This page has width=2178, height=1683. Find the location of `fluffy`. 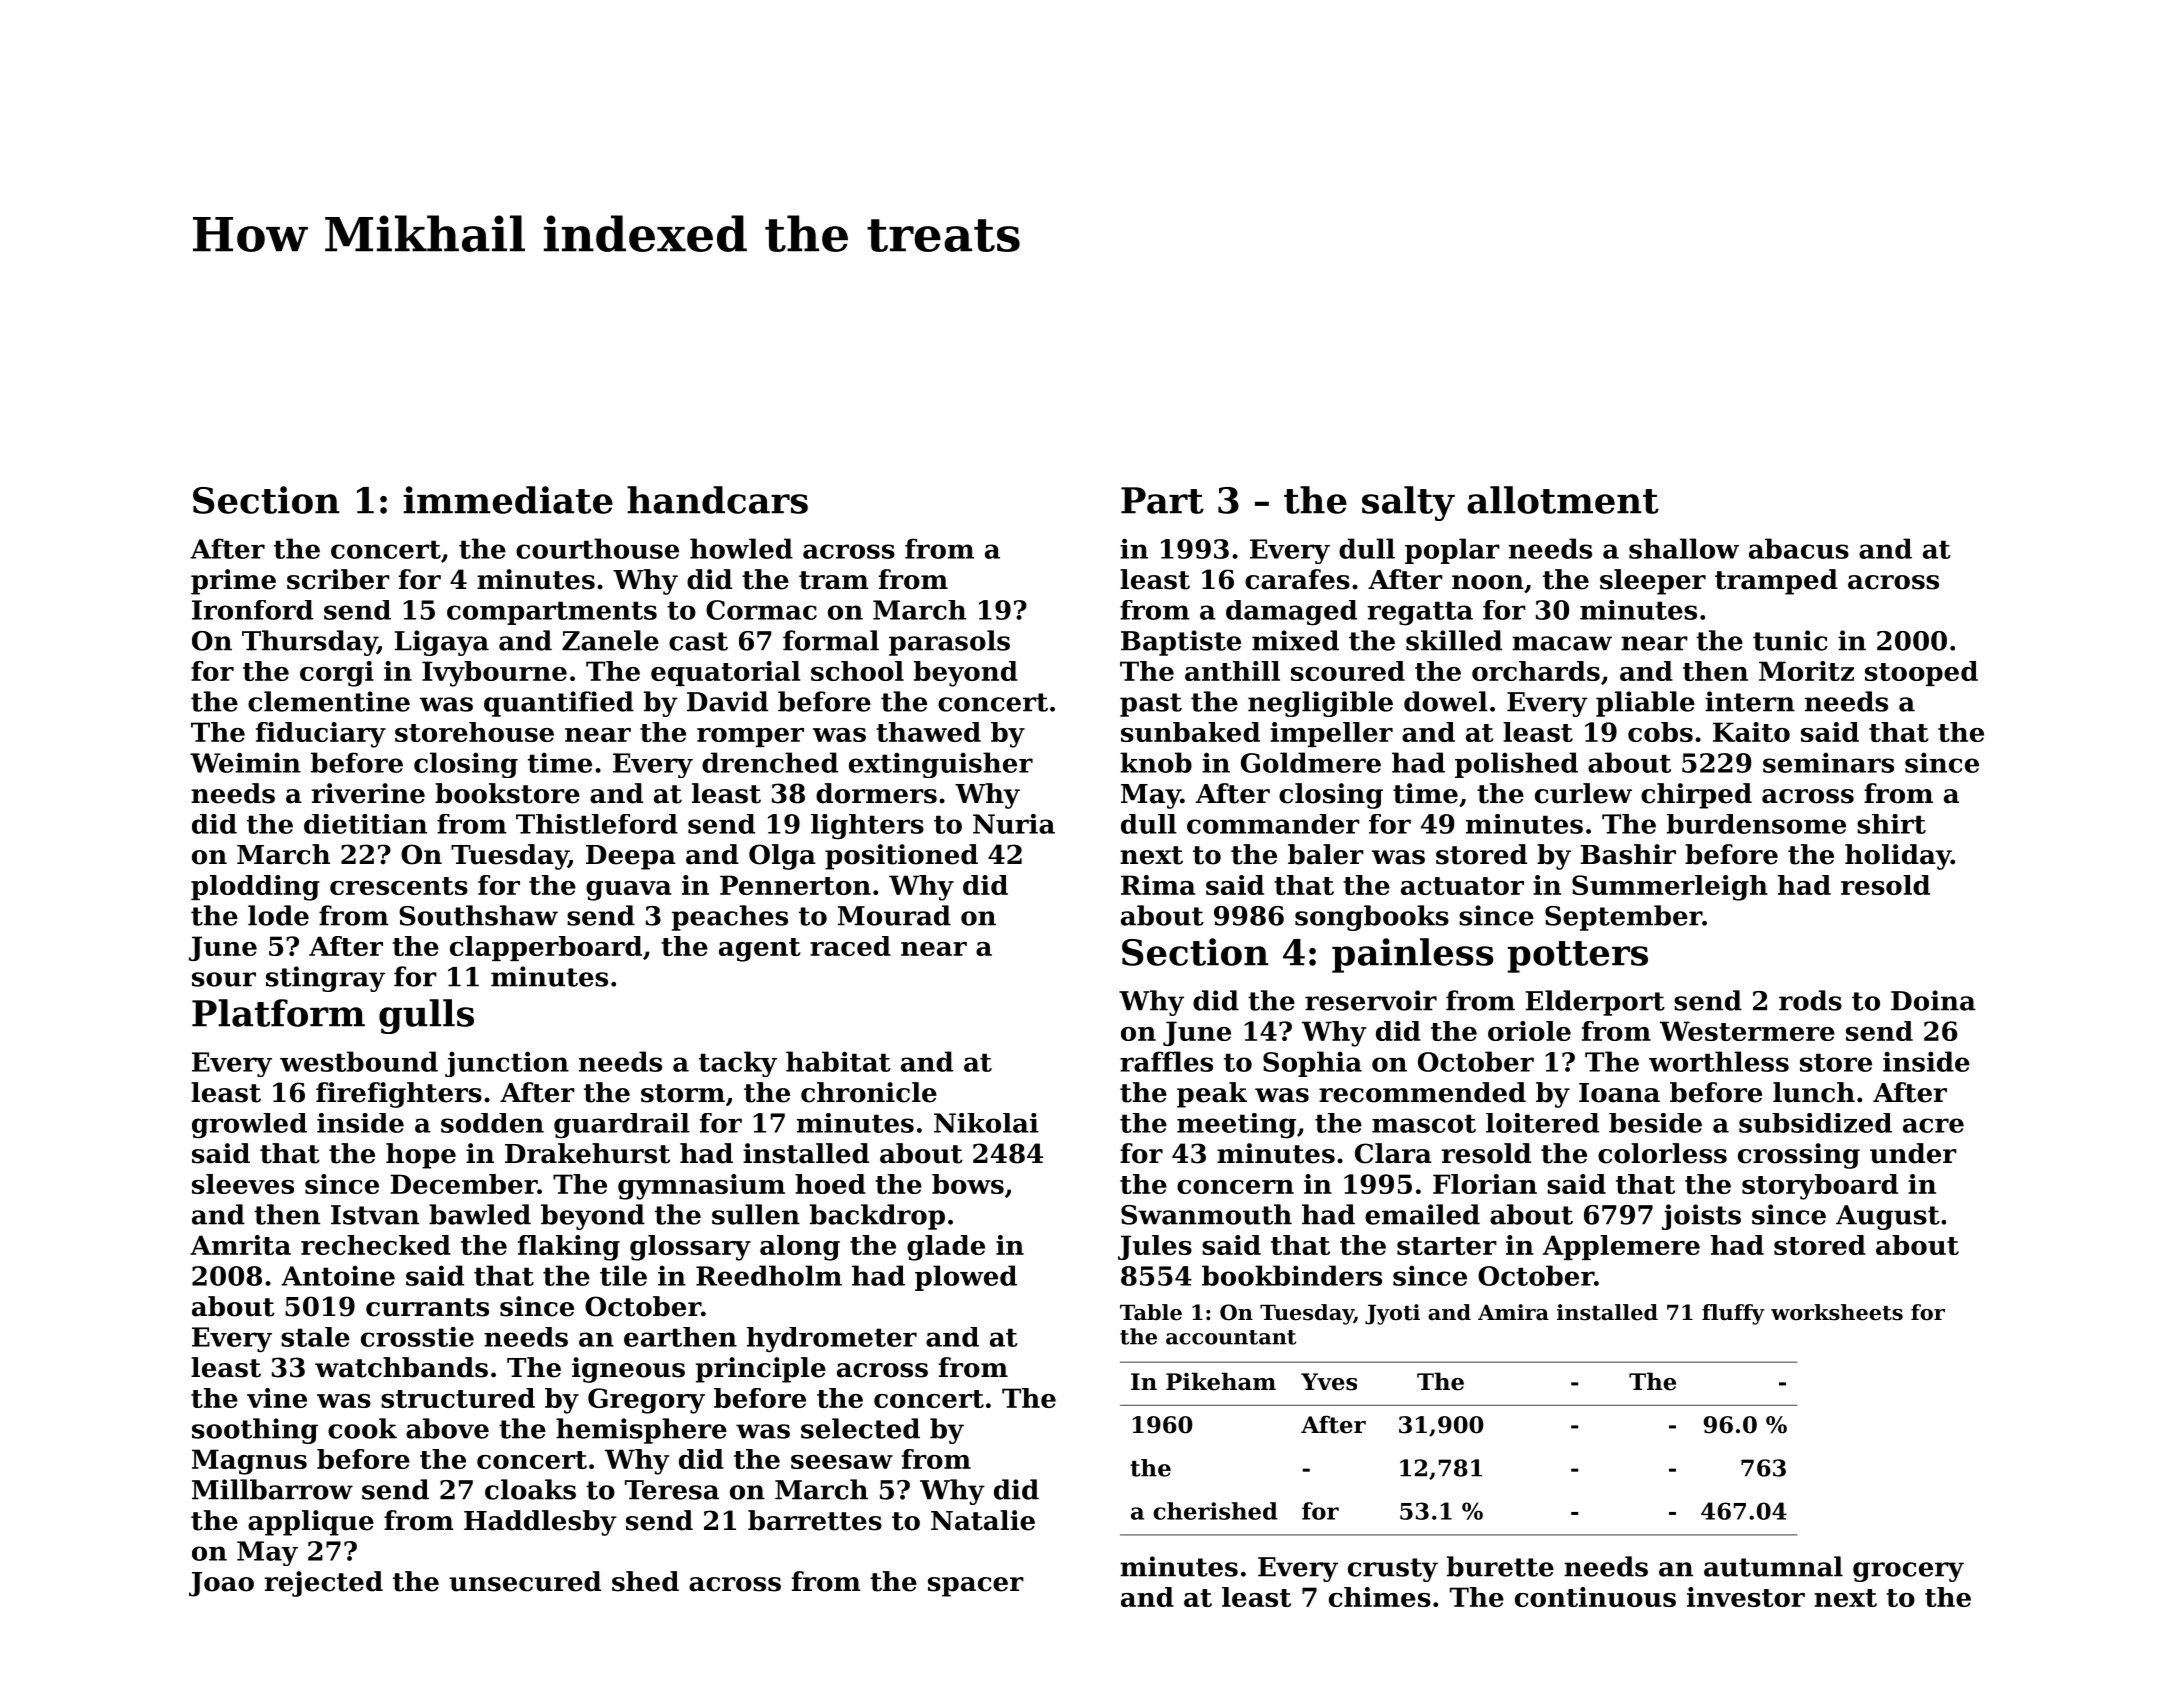

fluffy is located at coordinates (1733, 1314).
